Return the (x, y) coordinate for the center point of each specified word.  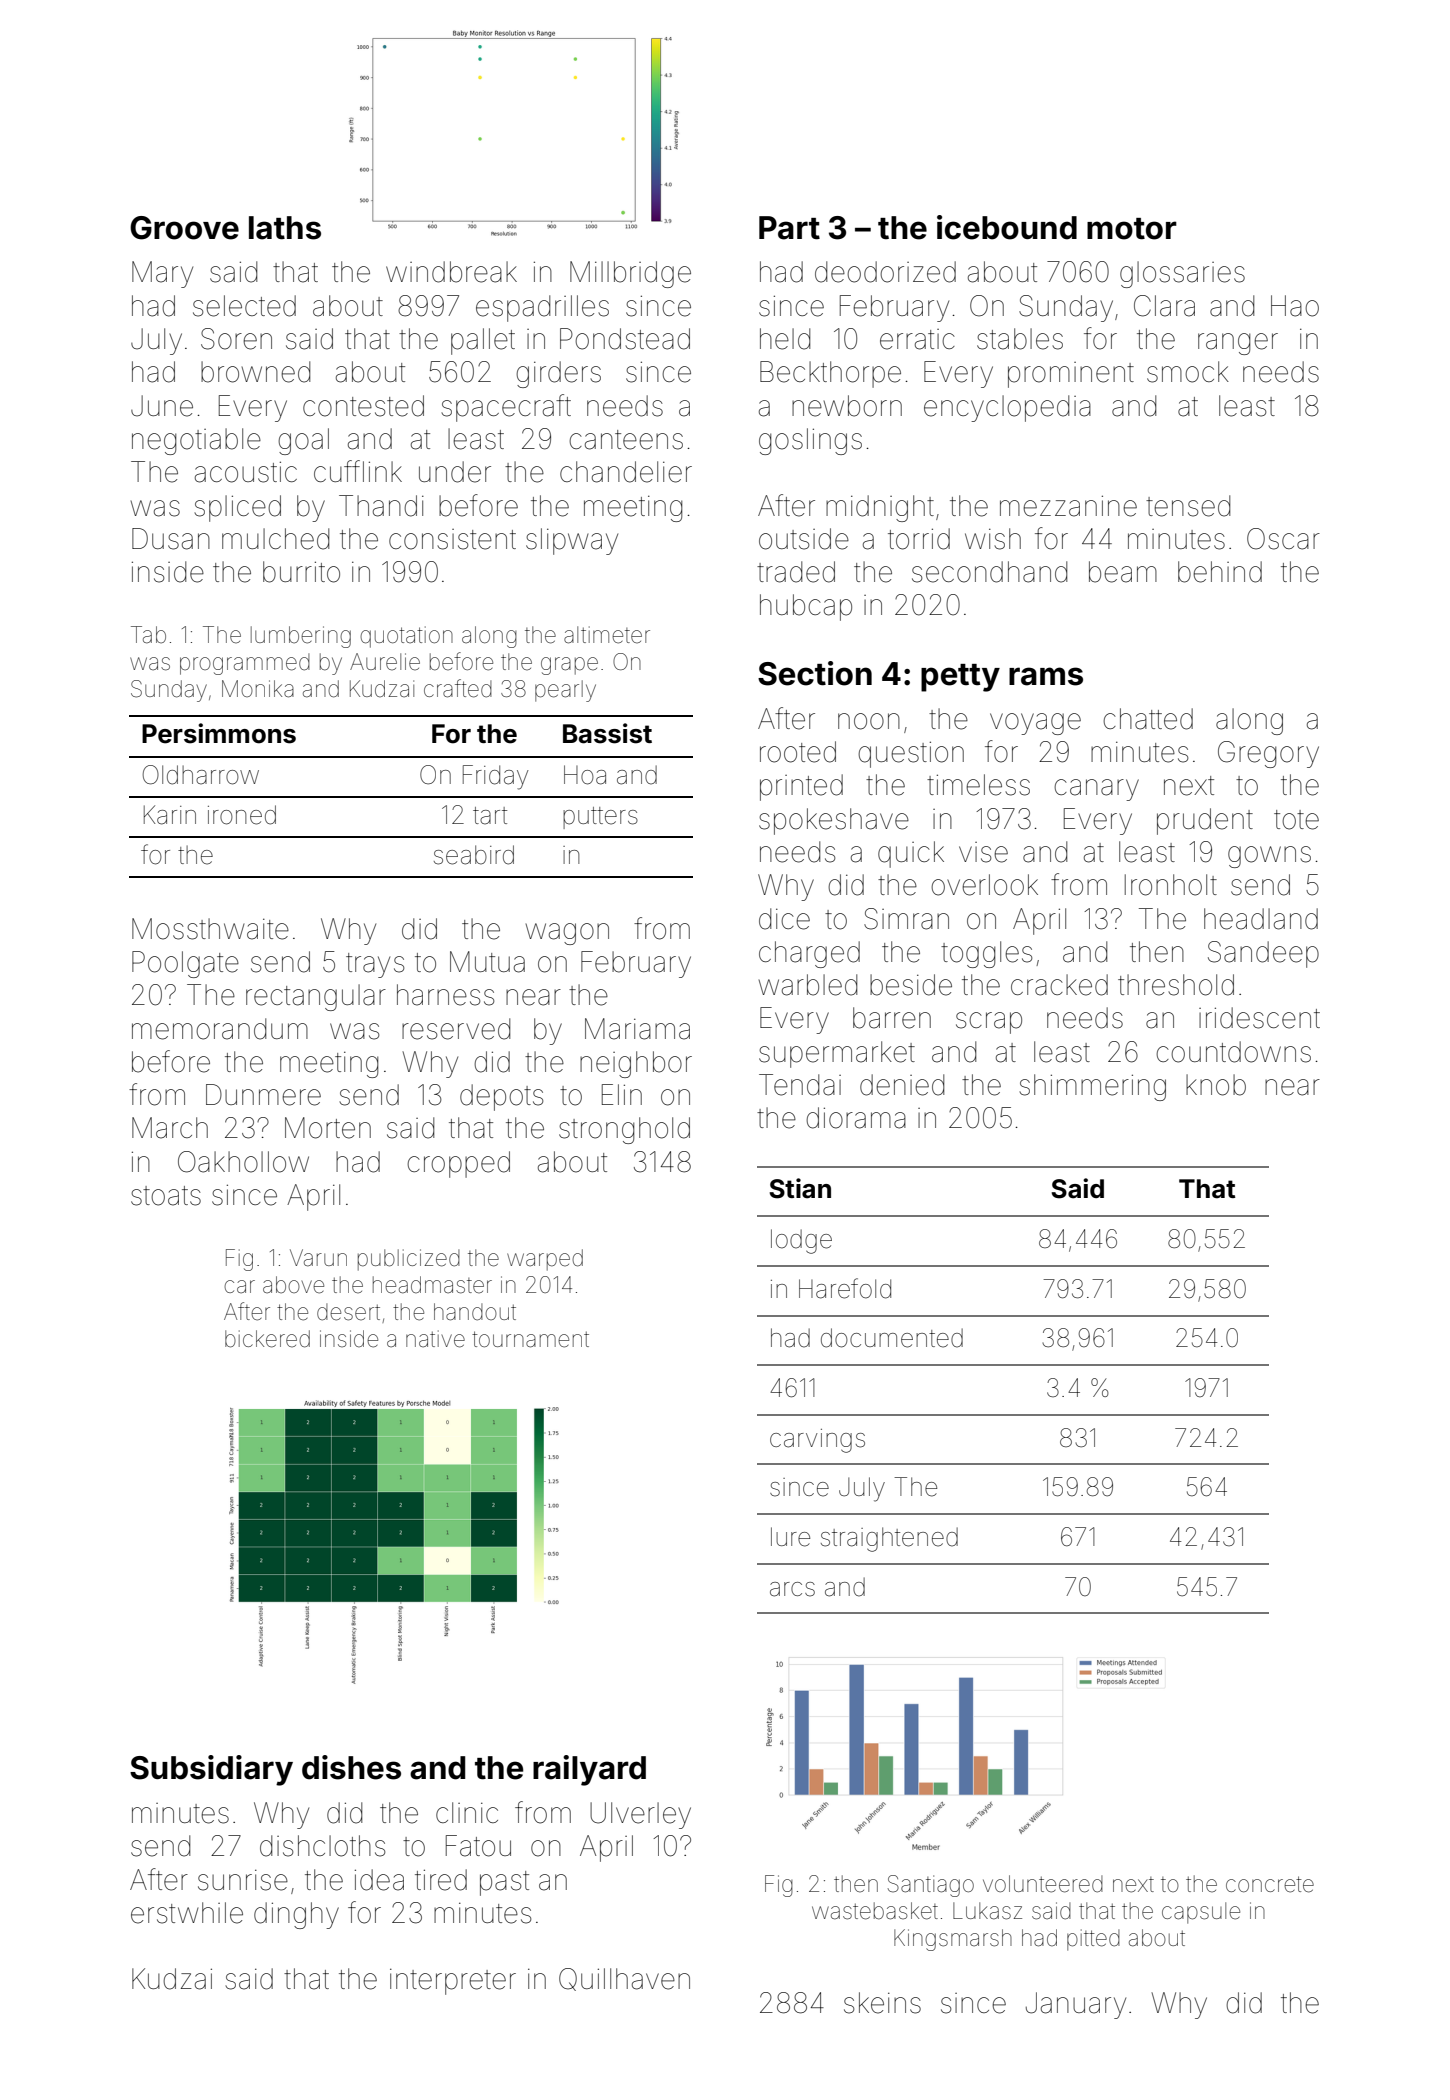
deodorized (885, 272)
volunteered (1043, 1884)
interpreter (453, 1982)
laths (285, 228)
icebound (1007, 227)
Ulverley (640, 1815)
